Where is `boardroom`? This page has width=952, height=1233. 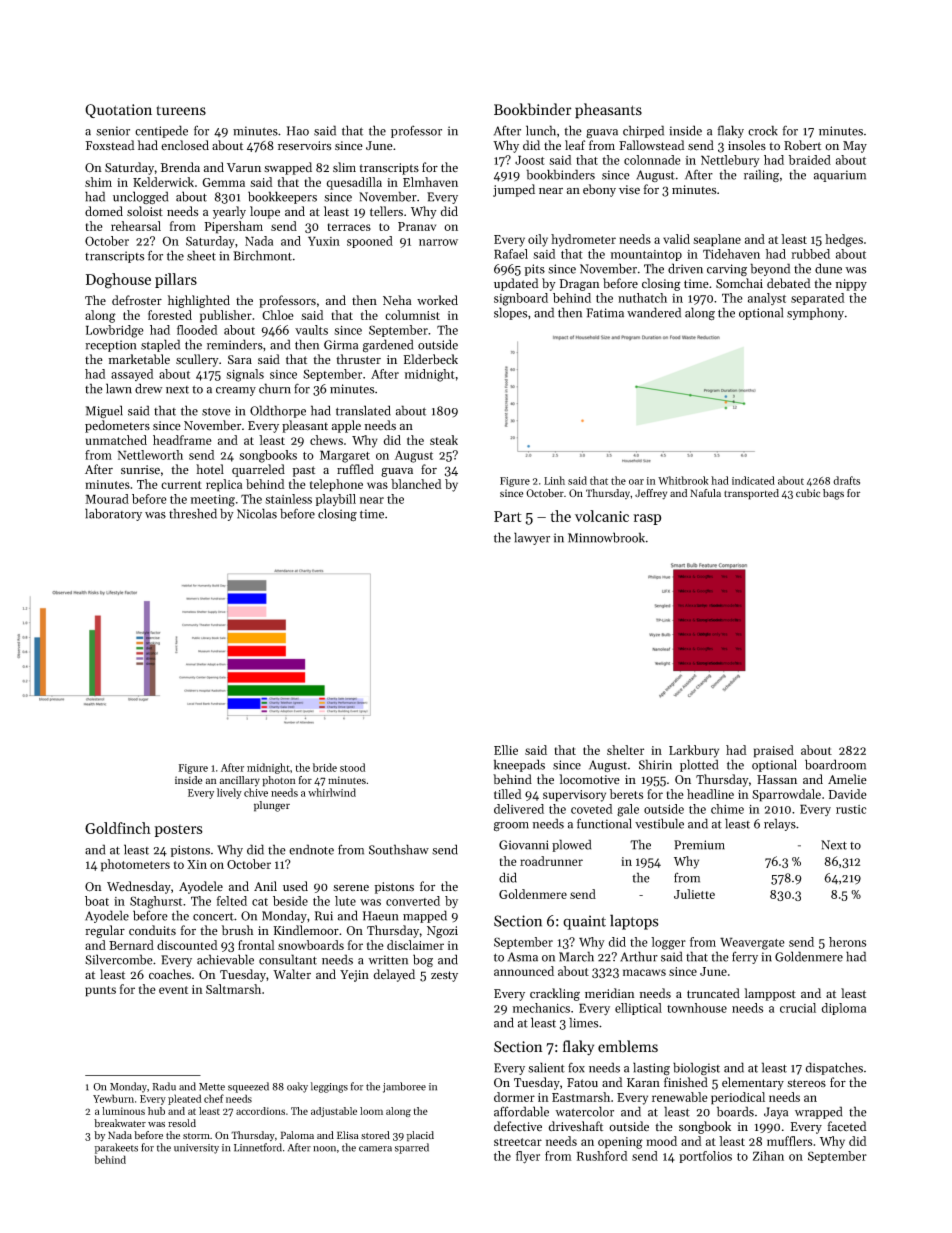 boardroom is located at coordinates (835, 764).
